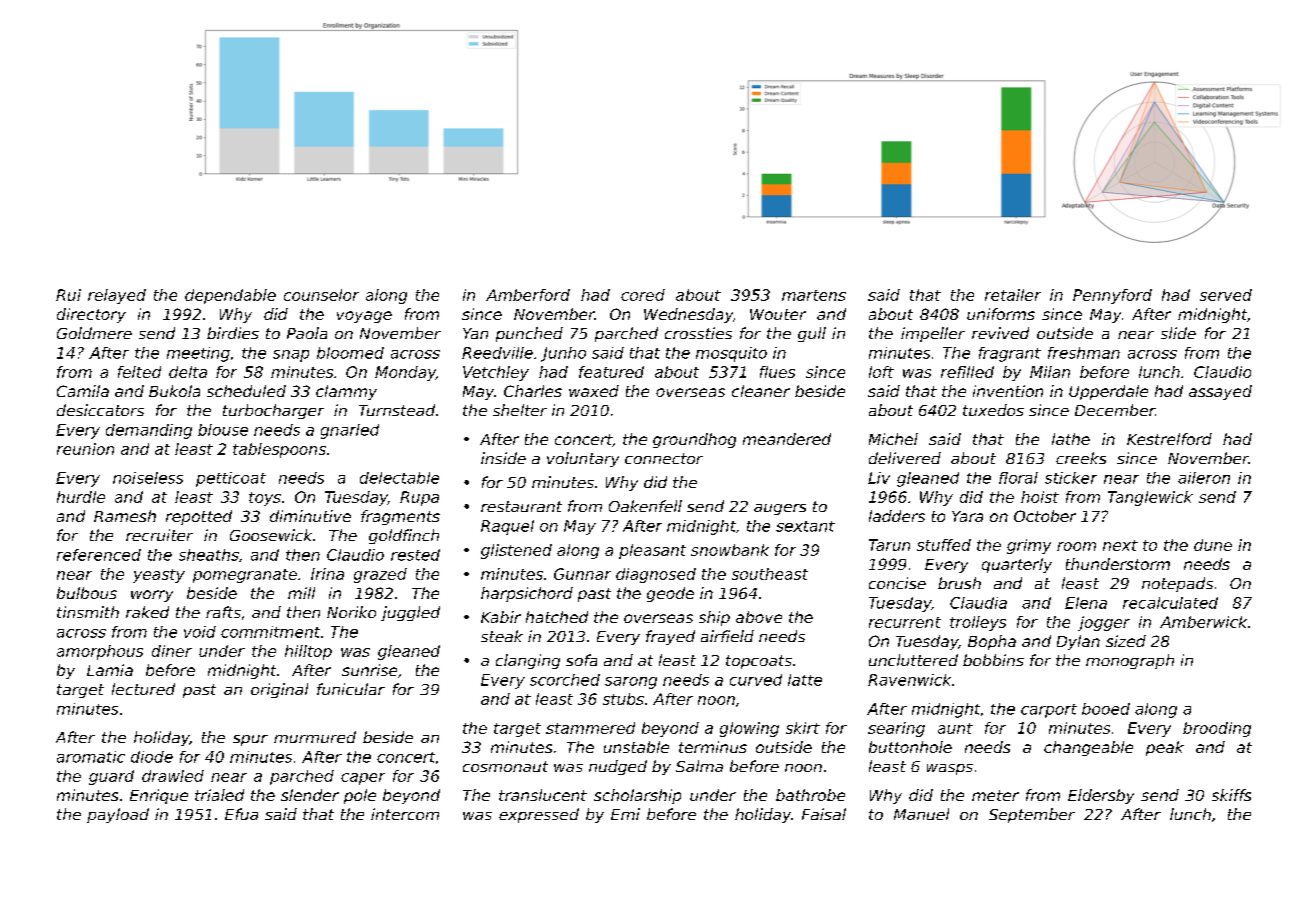 This image has width=1308, height=924. I want to click on noiseless, so click(148, 478).
